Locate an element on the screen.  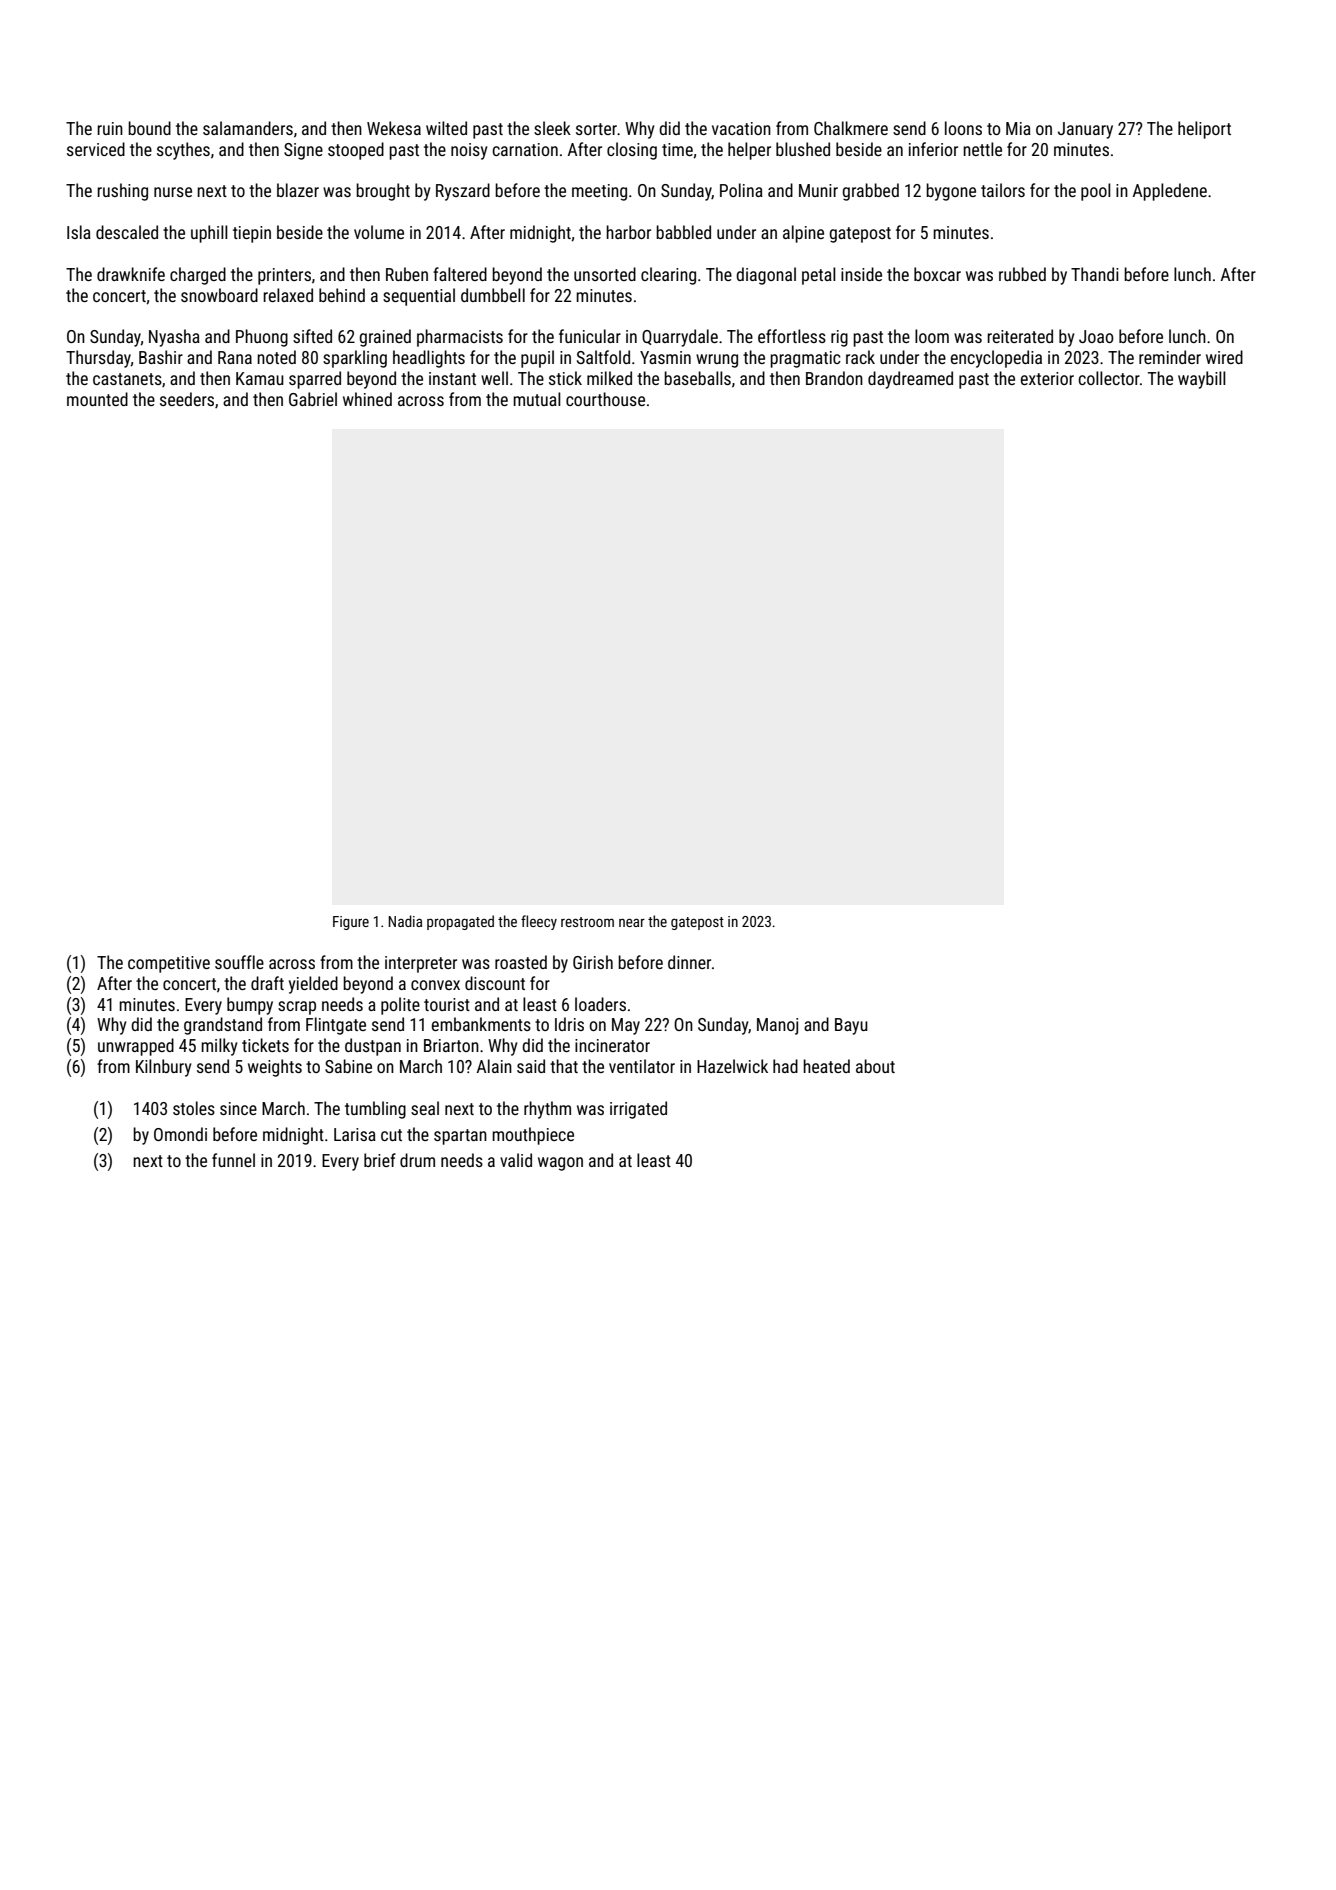
irrigated is located at coordinates (638, 1110).
